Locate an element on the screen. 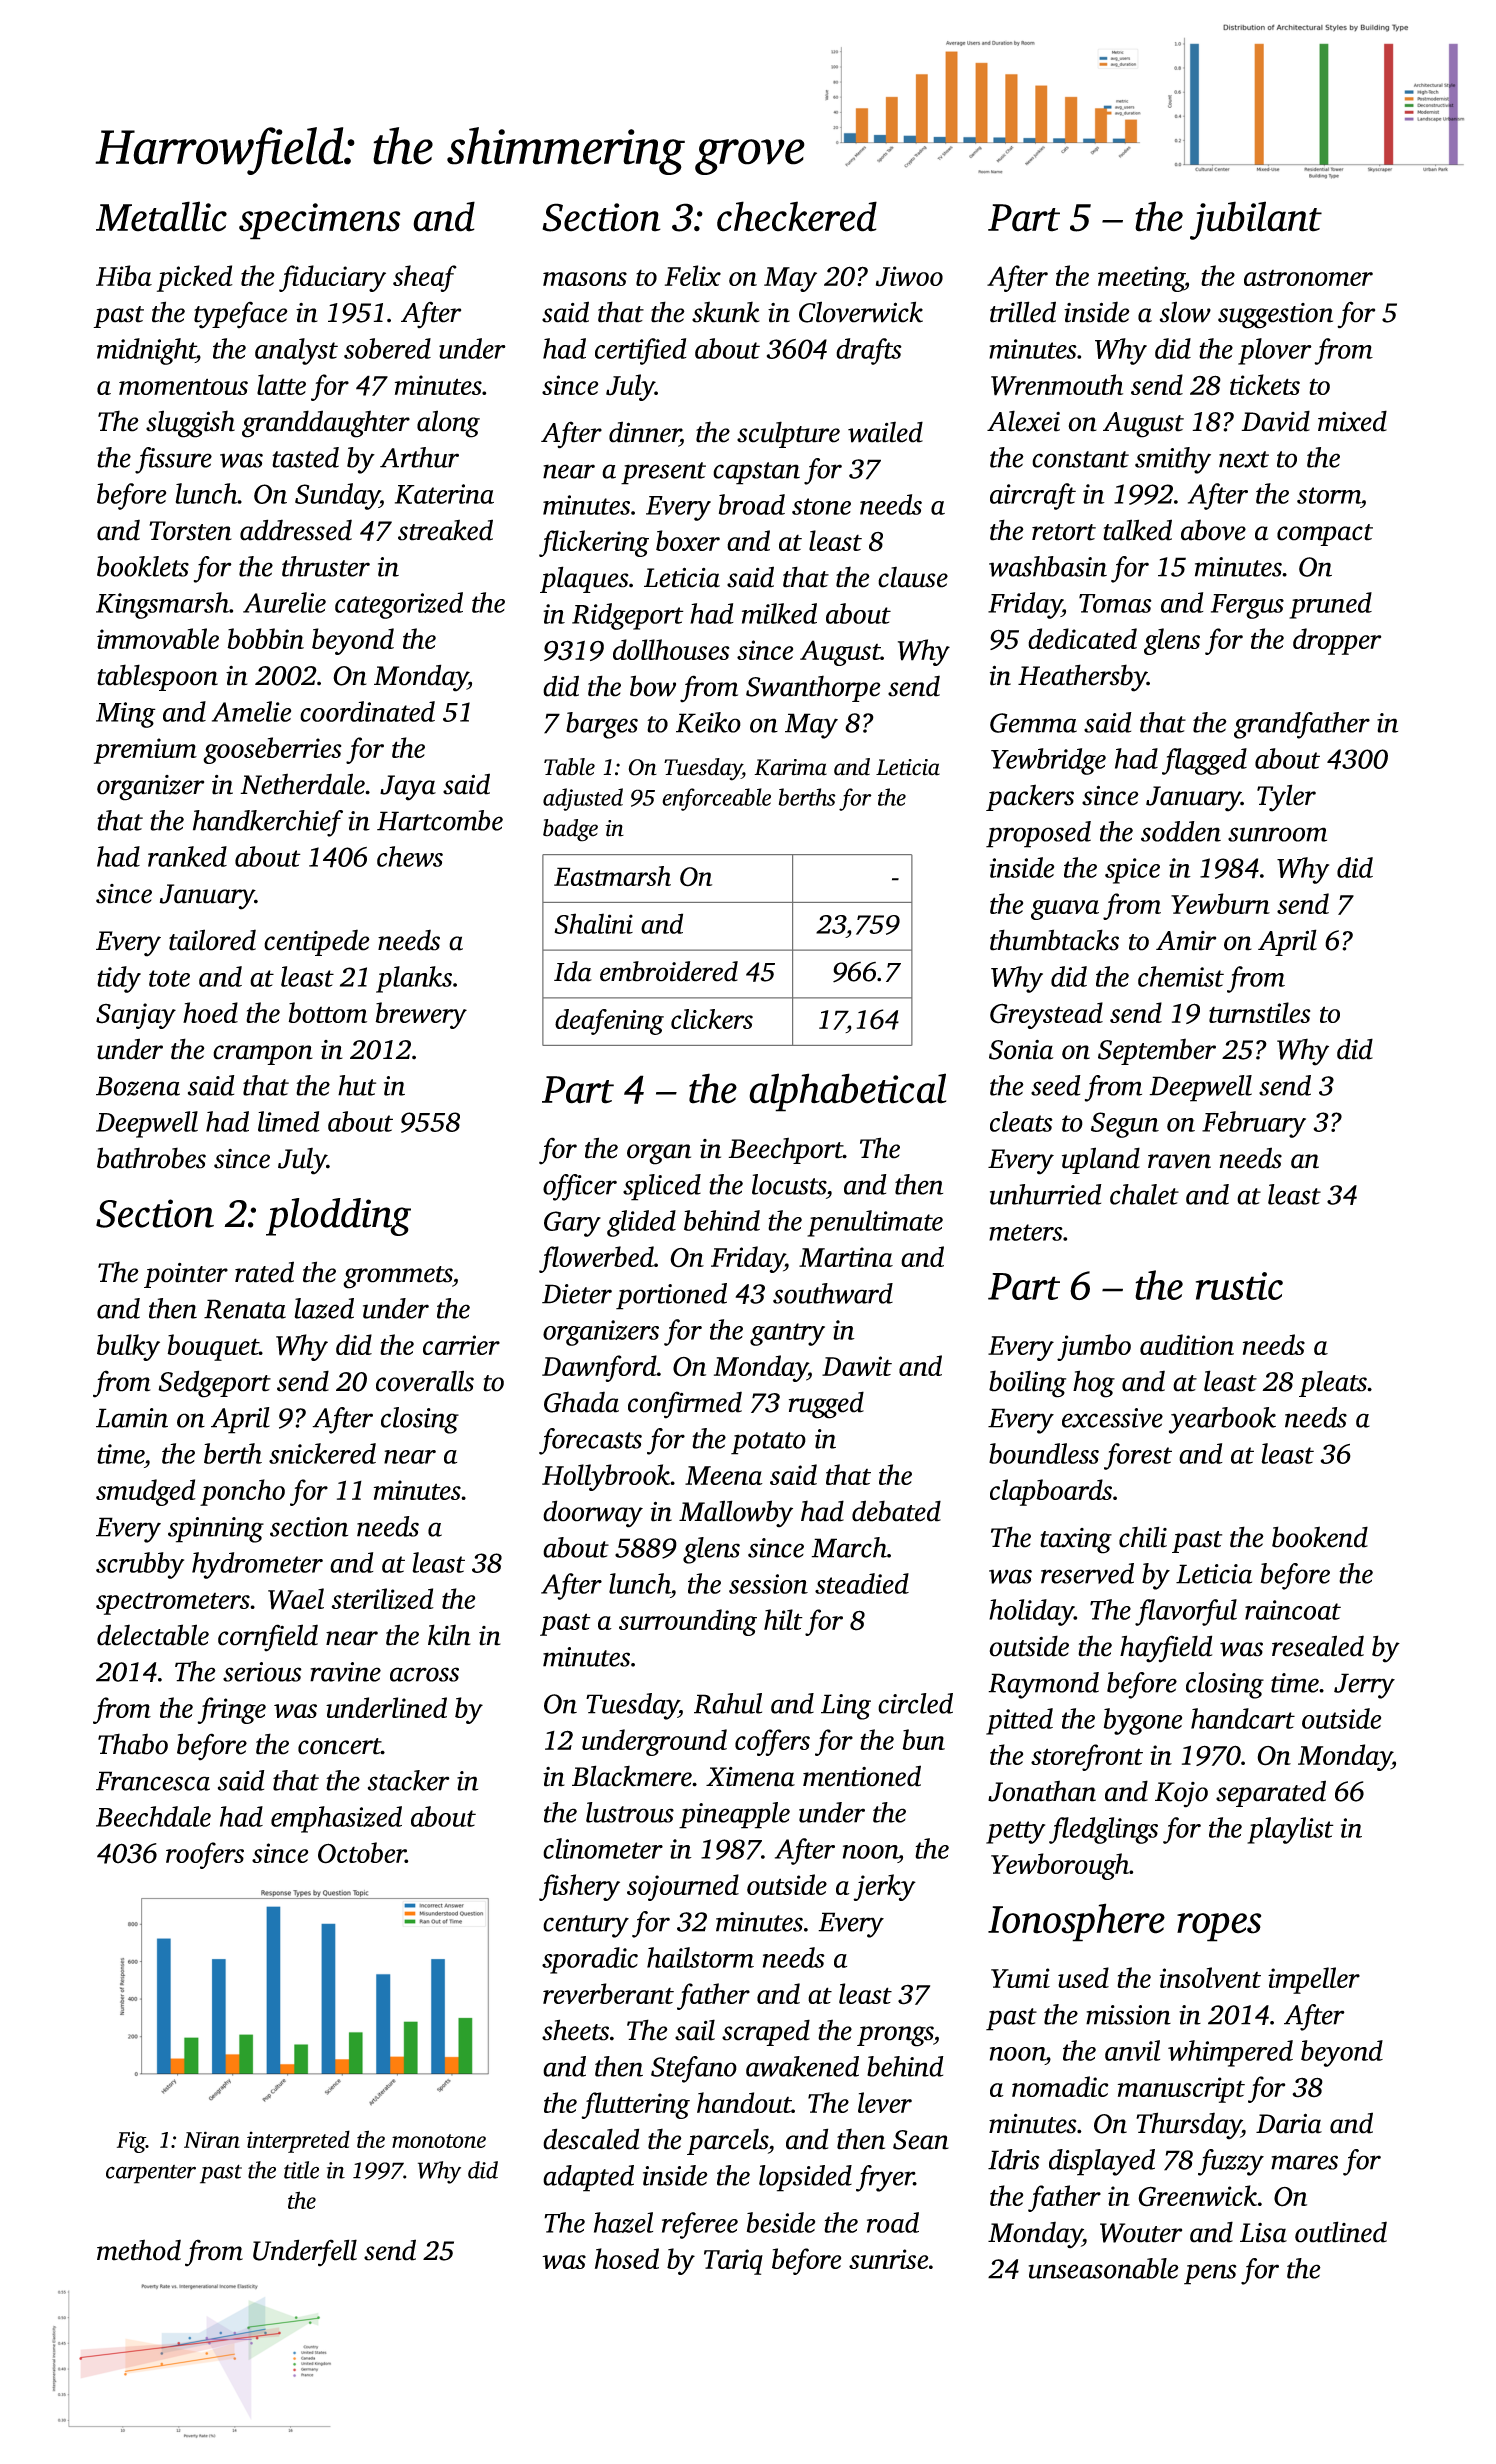 This screenshot has height=2464, width=1496. immovable is located at coordinates (158, 638).
